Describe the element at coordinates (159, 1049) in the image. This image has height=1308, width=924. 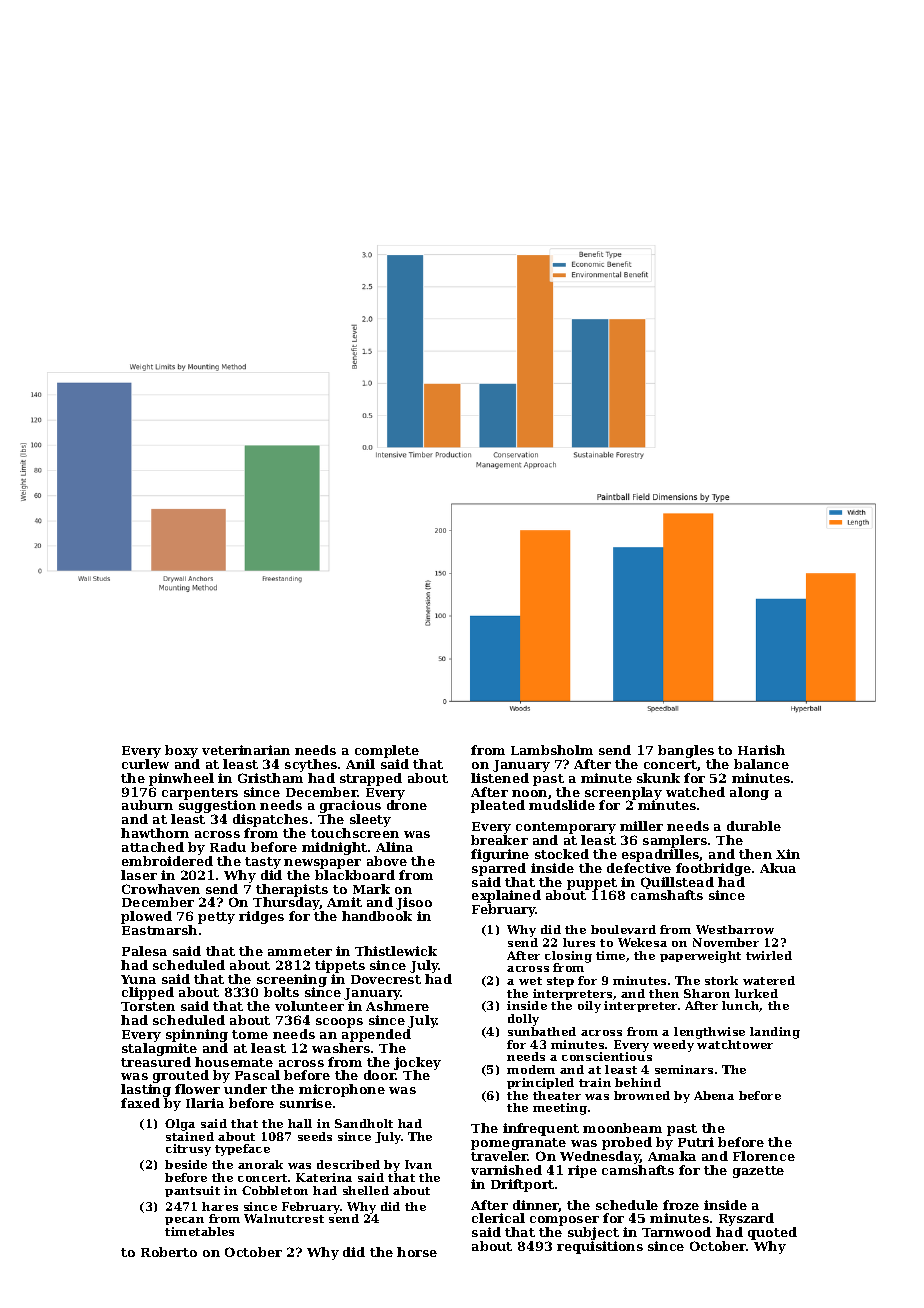
I see `stalagmite` at that location.
